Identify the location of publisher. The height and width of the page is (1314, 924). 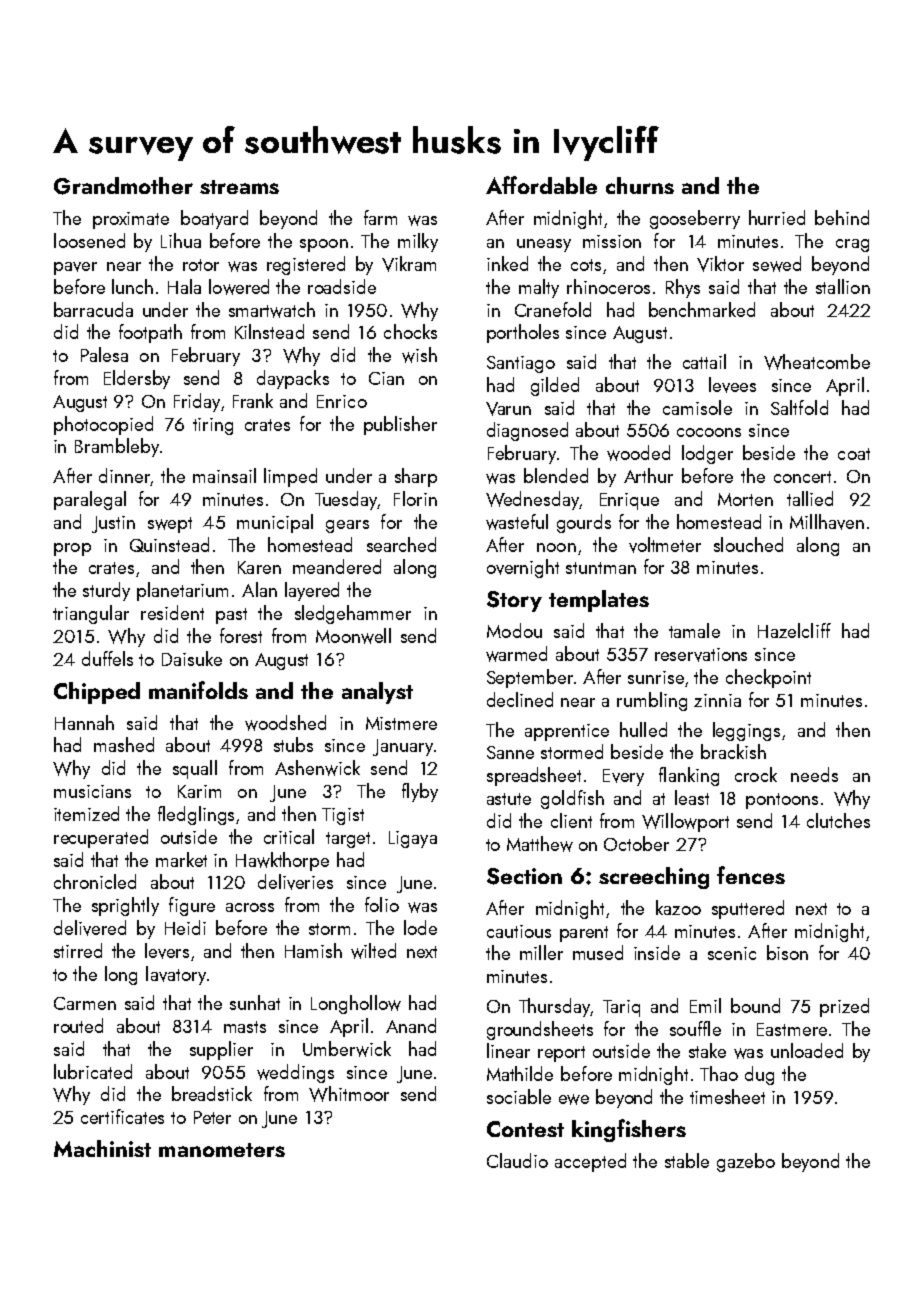
(400, 425).
